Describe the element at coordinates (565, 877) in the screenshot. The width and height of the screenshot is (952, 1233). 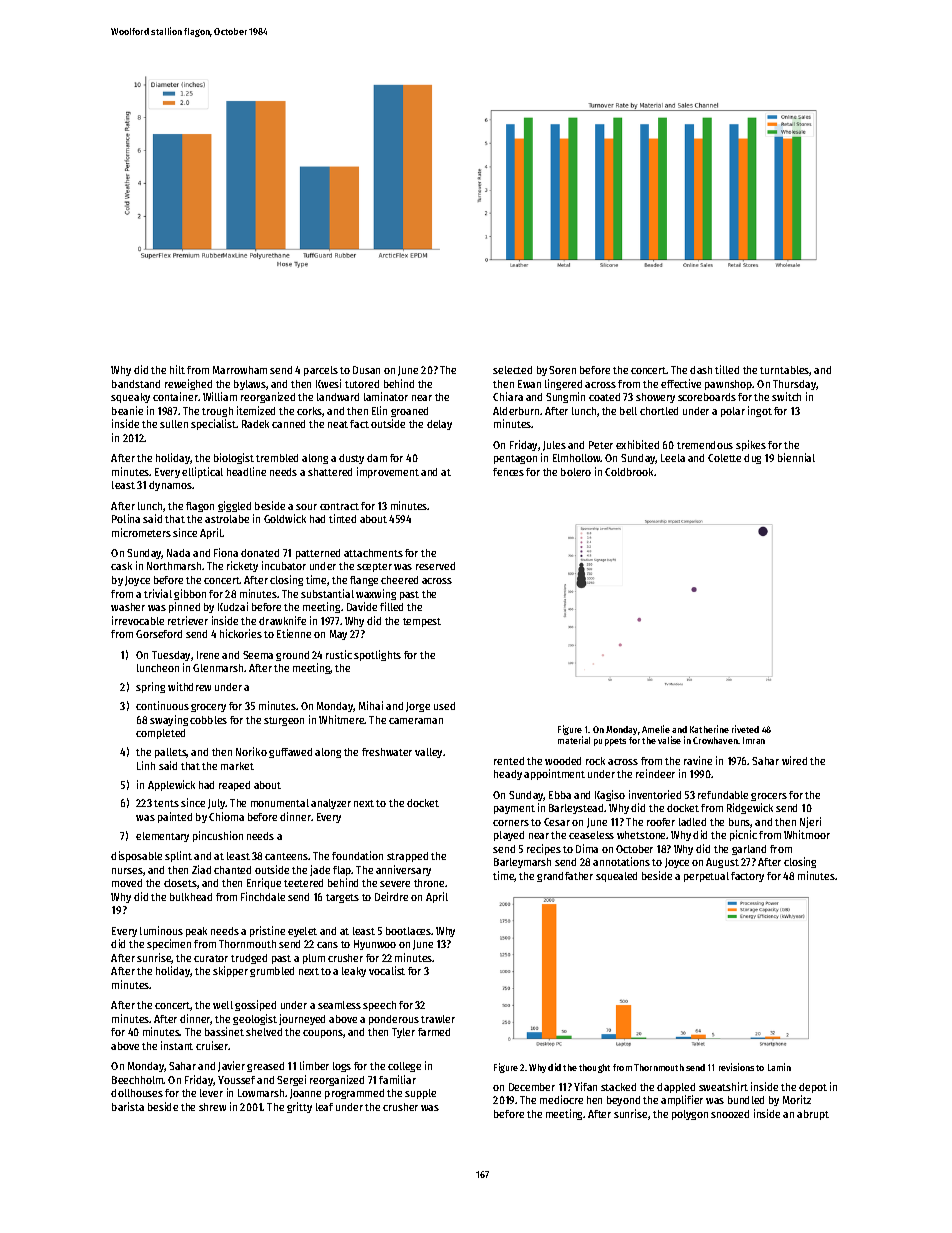
I see `grandfather` at that location.
